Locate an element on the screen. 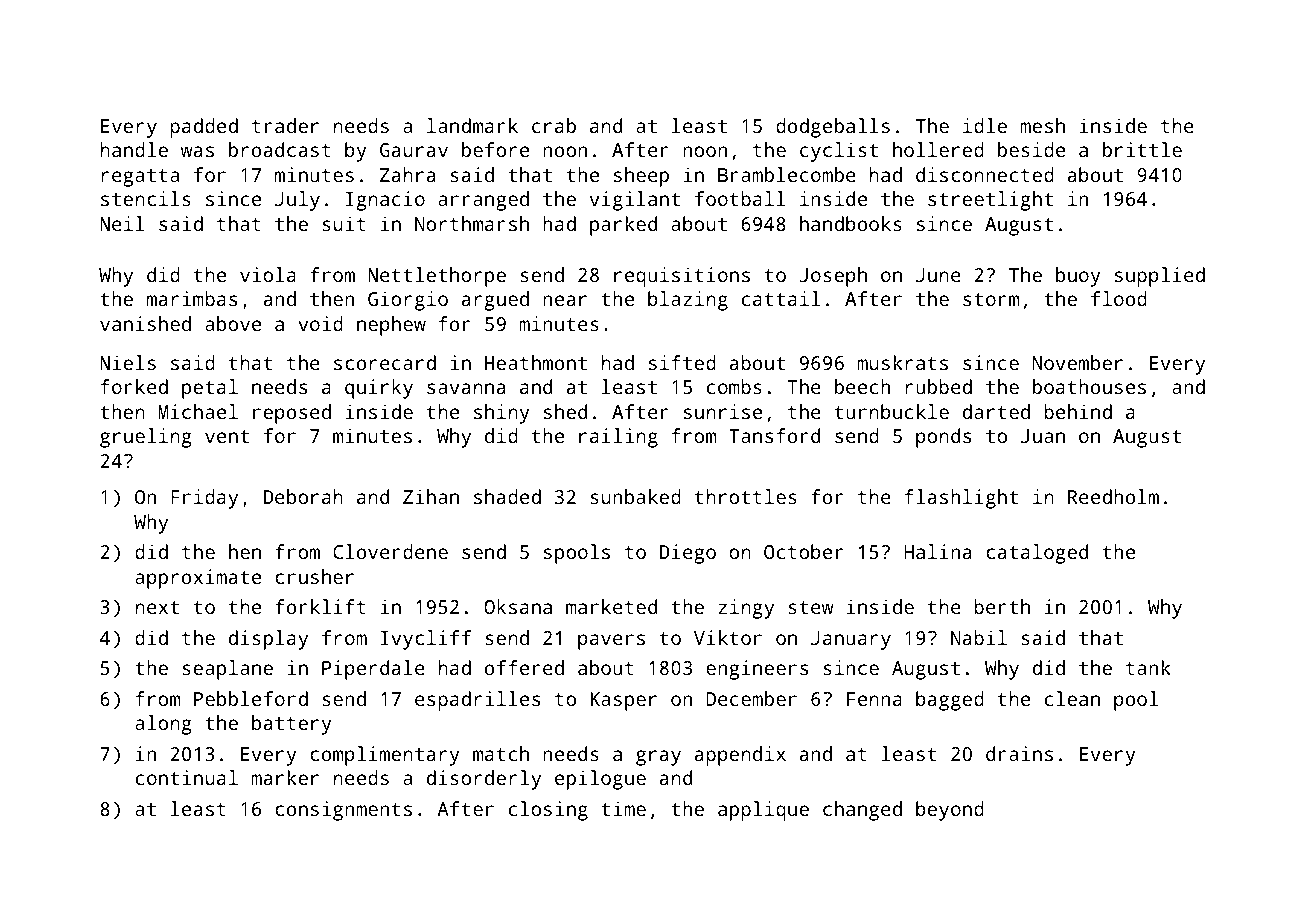 Image resolution: width=1308 pixels, height=924 pixels. drains is located at coordinates (1019, 753).
